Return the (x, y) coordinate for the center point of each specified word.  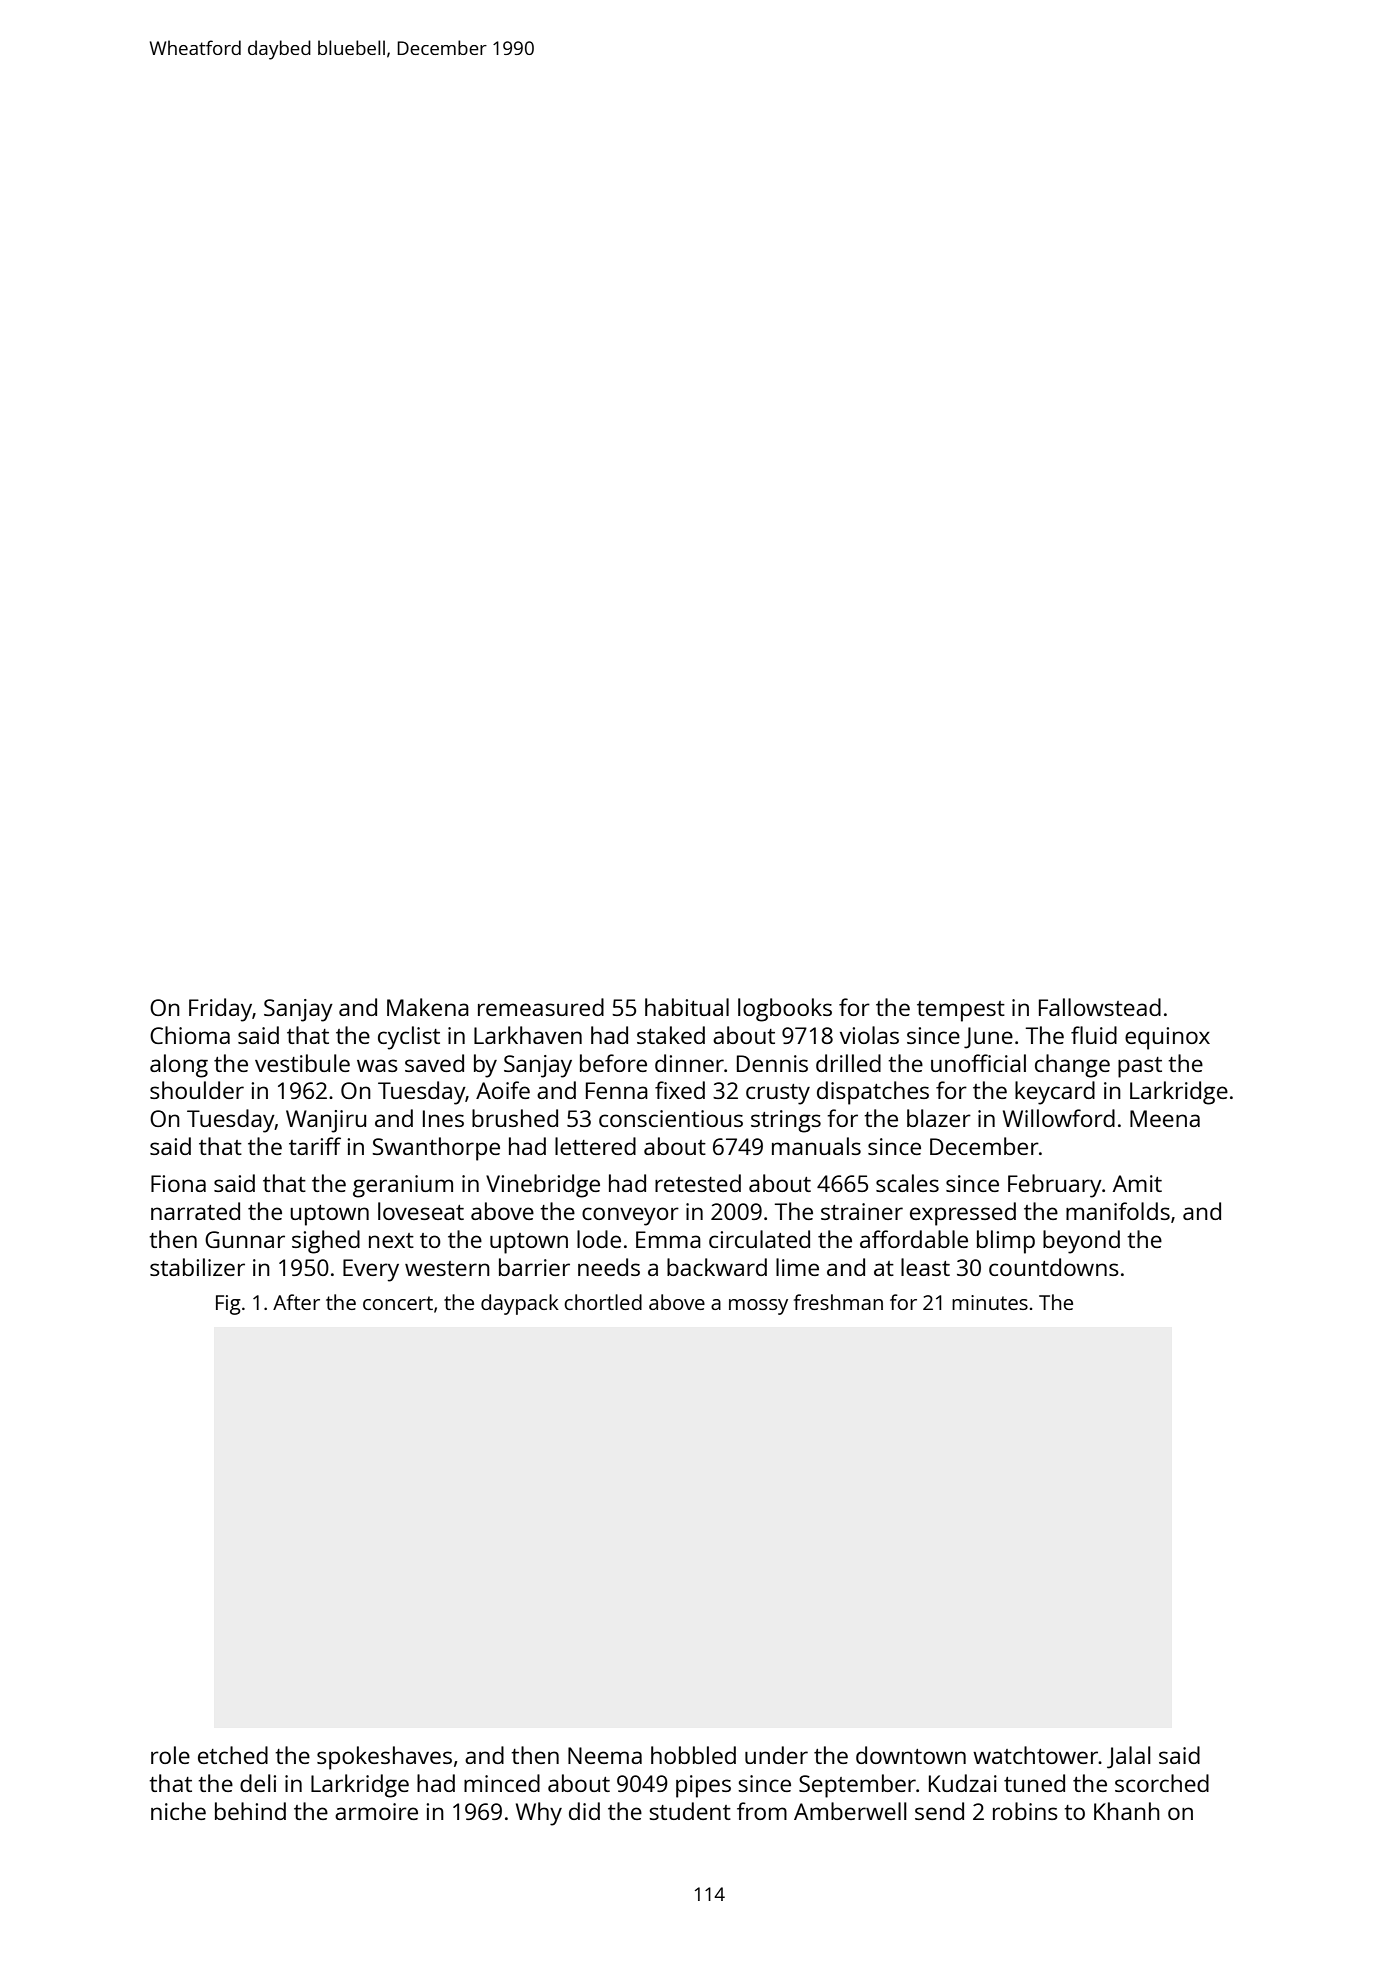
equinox (1167, 1038)
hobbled (693, 1755)
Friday (220, 1010)
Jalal (1129, 1757)
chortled (603, 1302)
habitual (687, 1007)
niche (178, 1811)
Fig (228, 1305)
